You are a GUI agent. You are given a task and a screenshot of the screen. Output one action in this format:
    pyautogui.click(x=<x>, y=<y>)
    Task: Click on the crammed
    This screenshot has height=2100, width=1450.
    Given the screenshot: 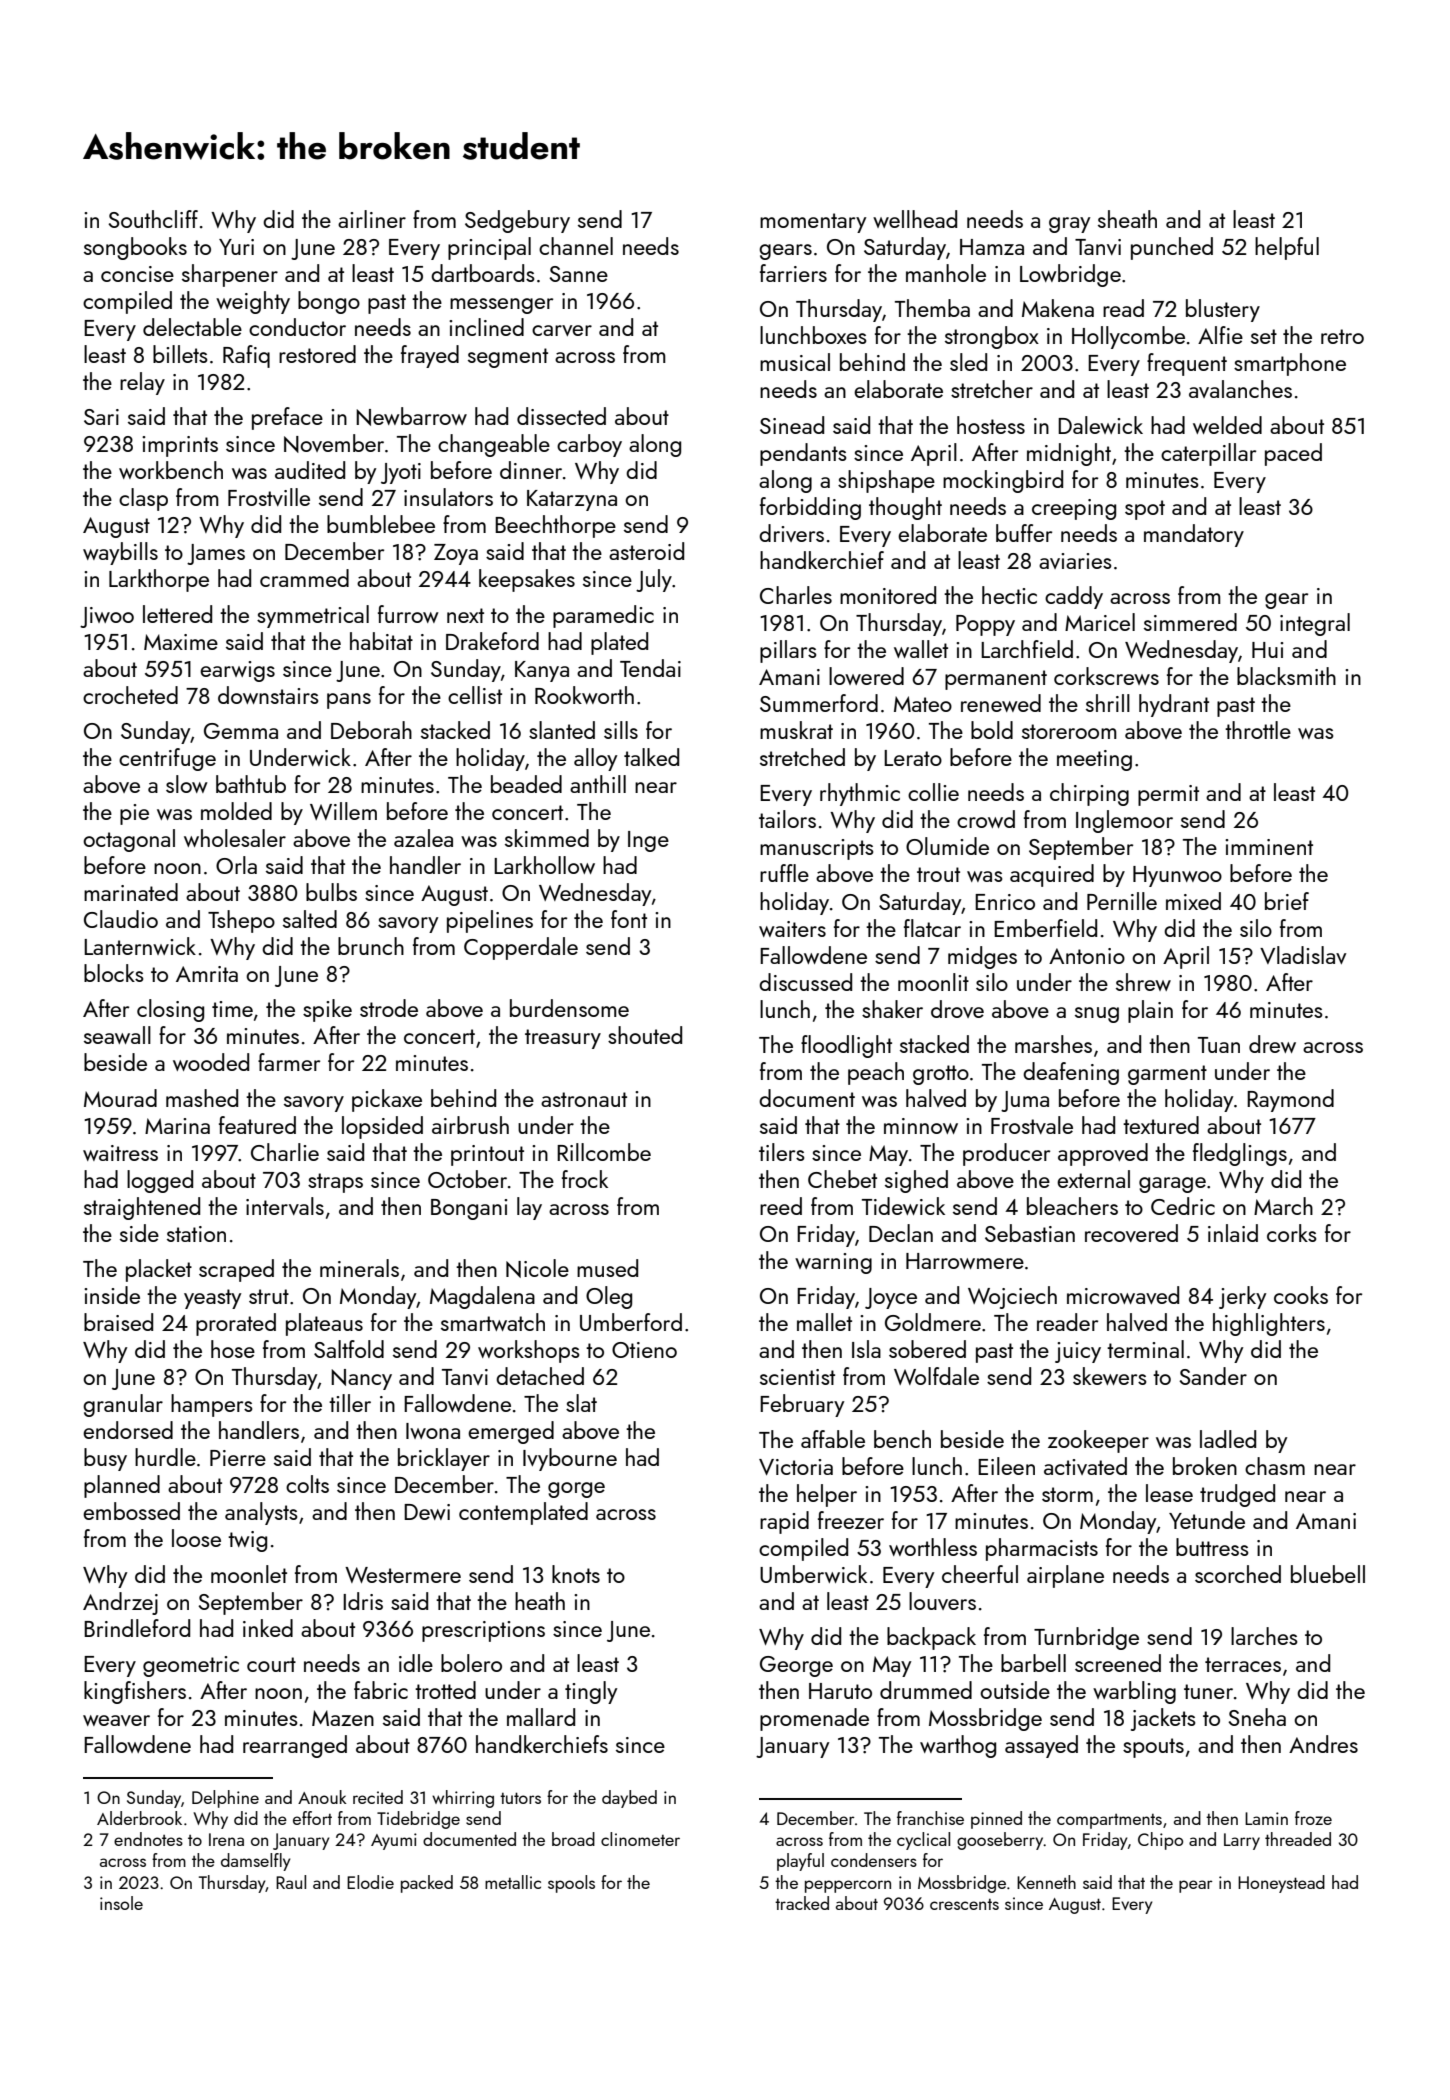 What is the action you would take?
    pyautogui.click(x=304, y=578)
